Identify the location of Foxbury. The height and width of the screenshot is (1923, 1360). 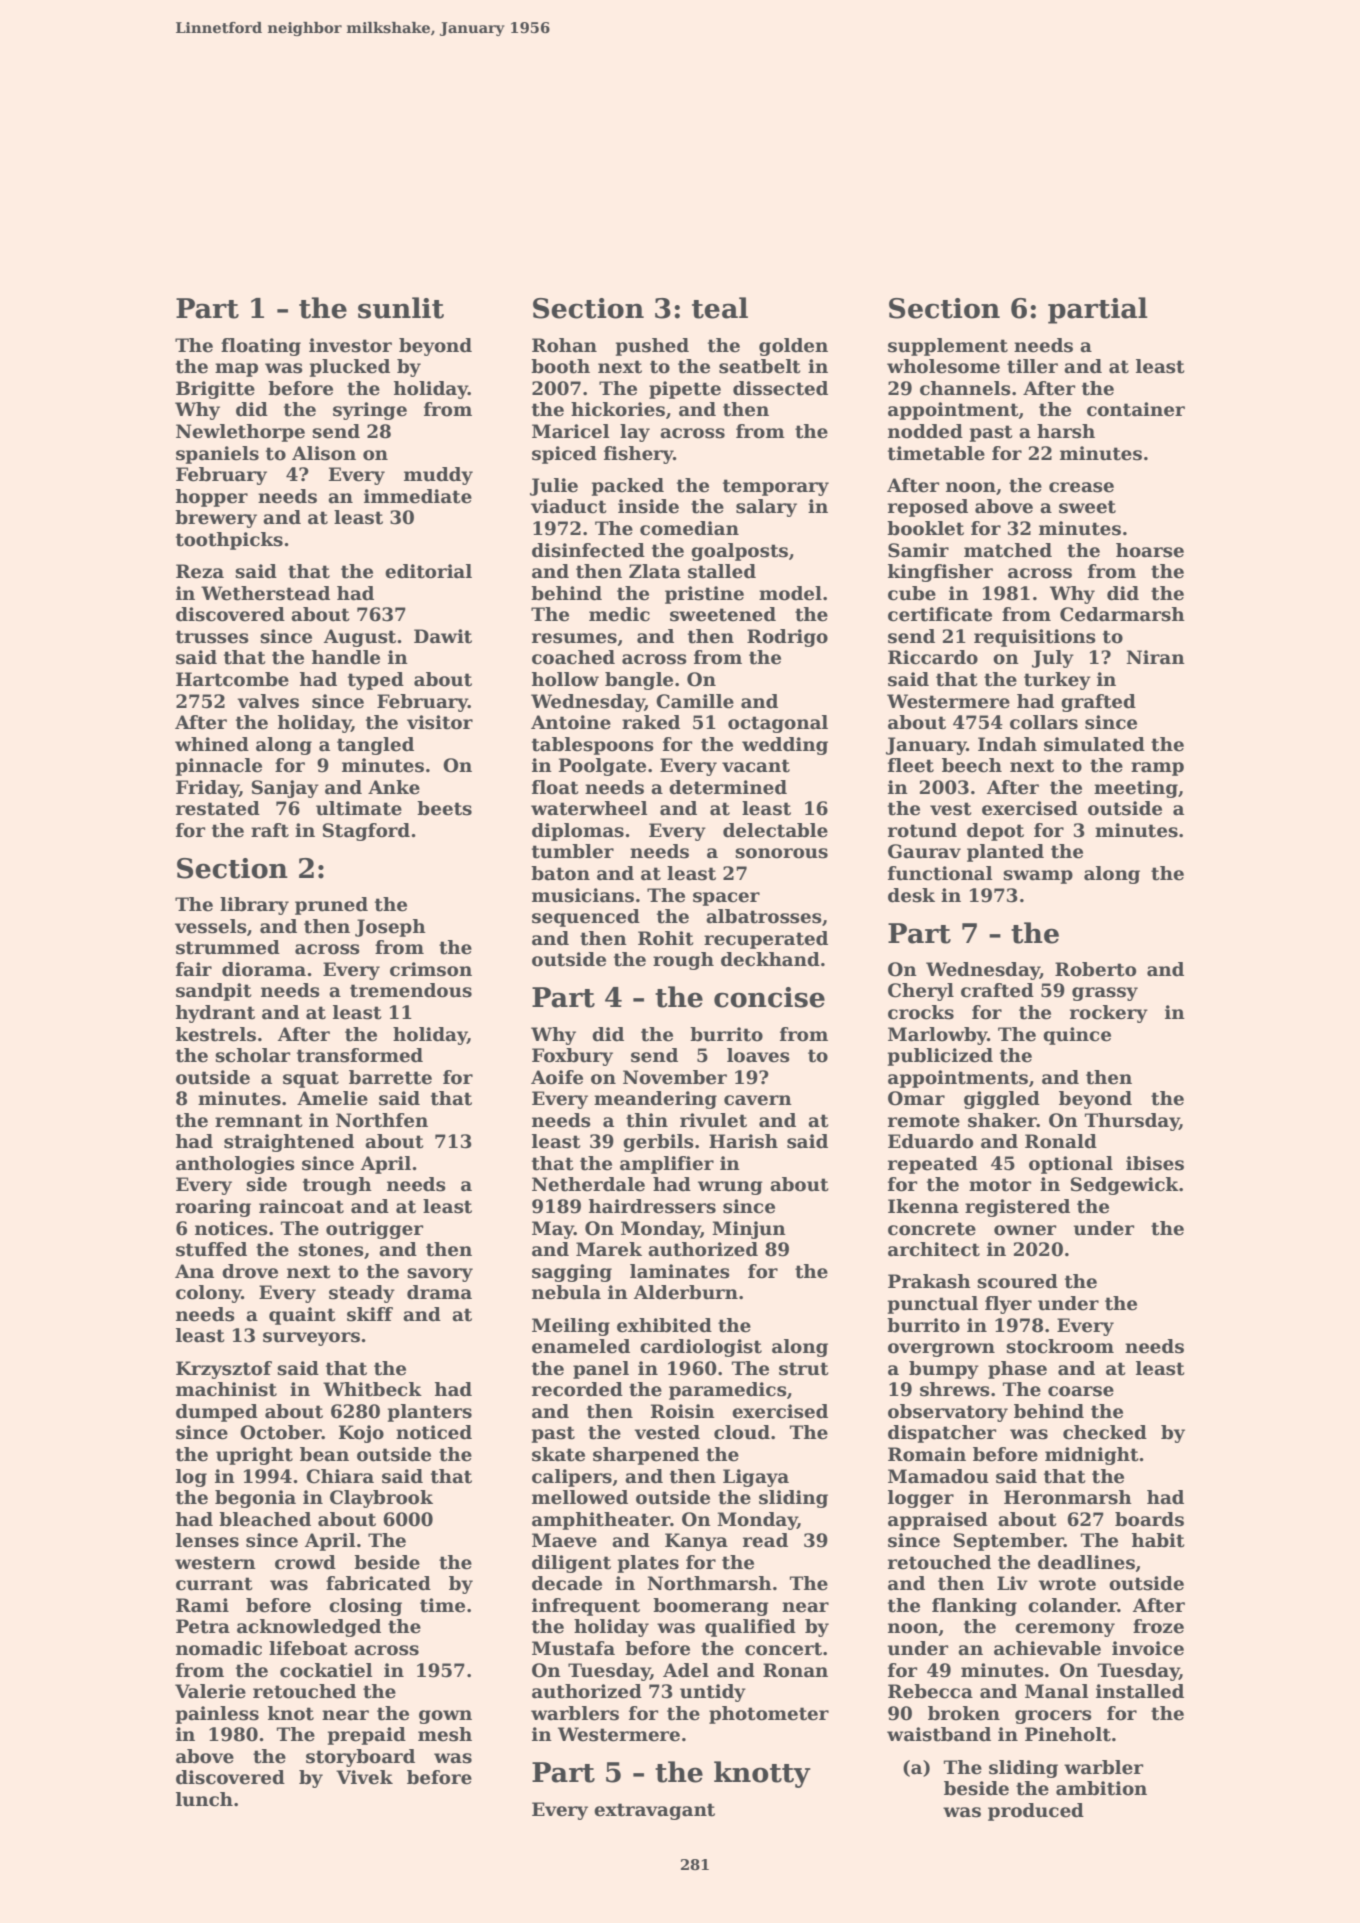
(572, 1057).
